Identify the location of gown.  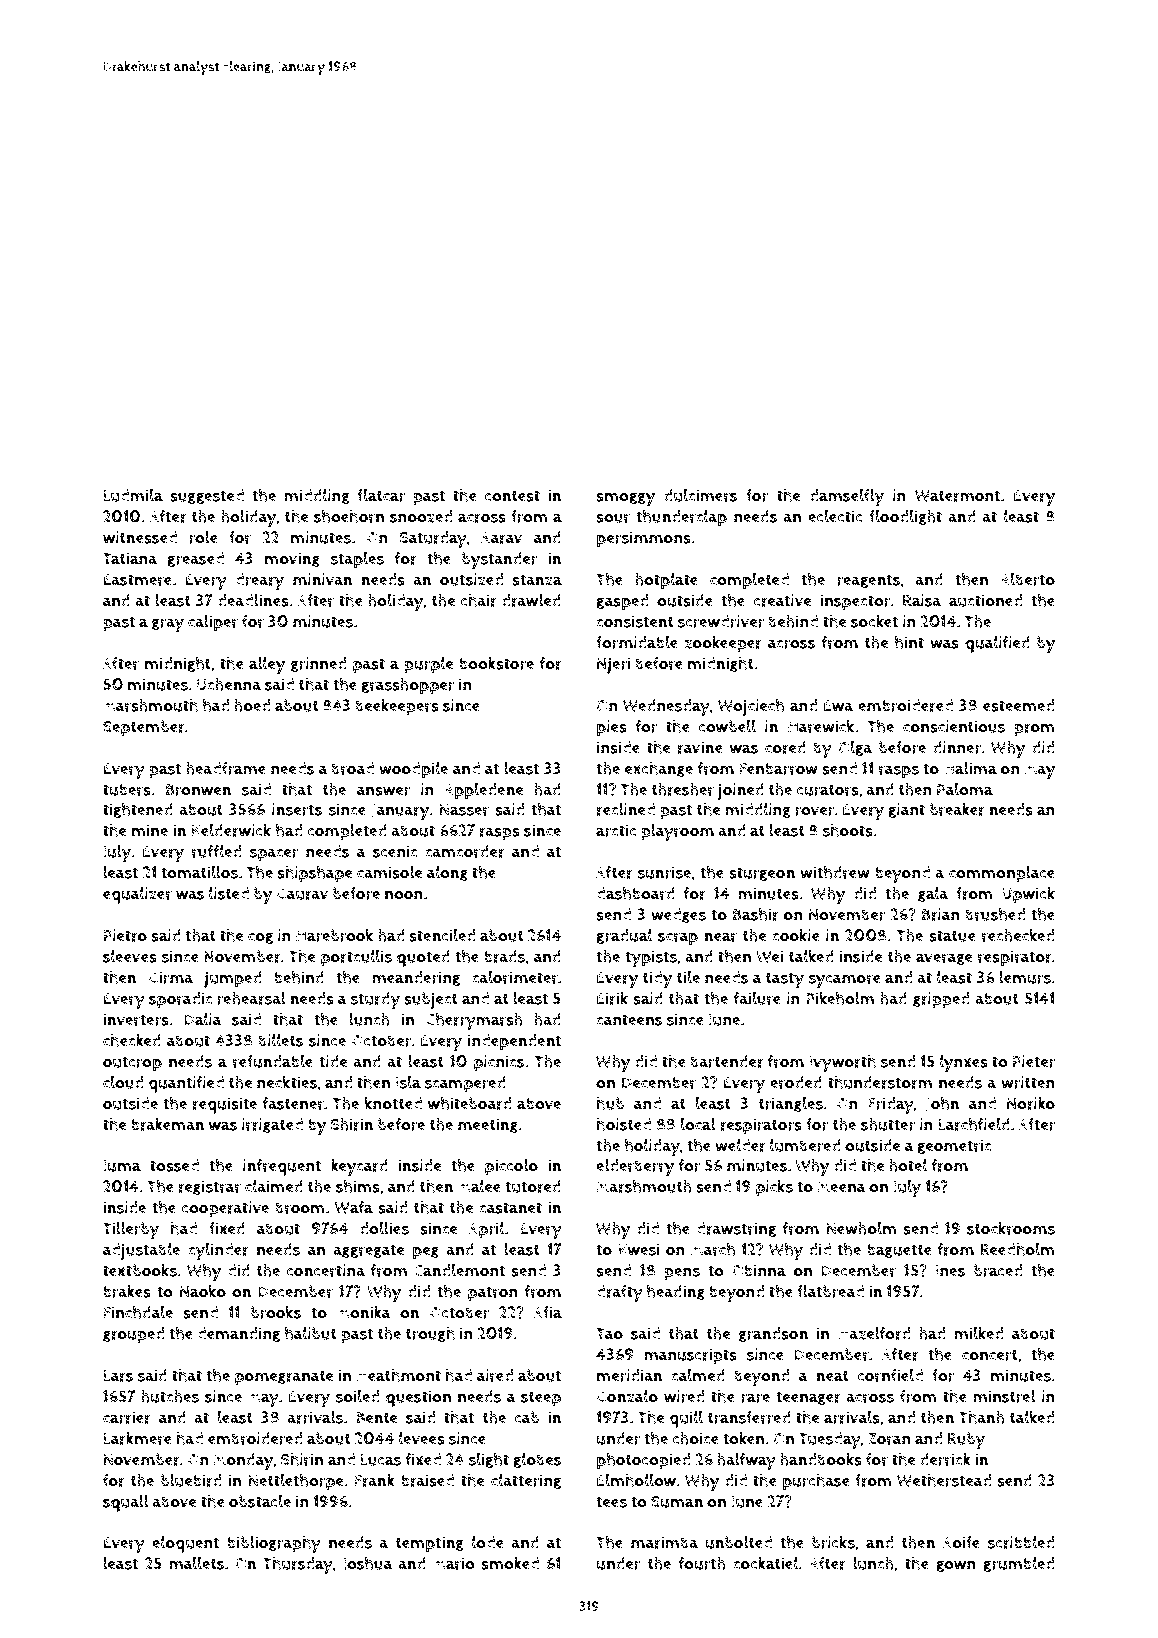
(956, 1566).
